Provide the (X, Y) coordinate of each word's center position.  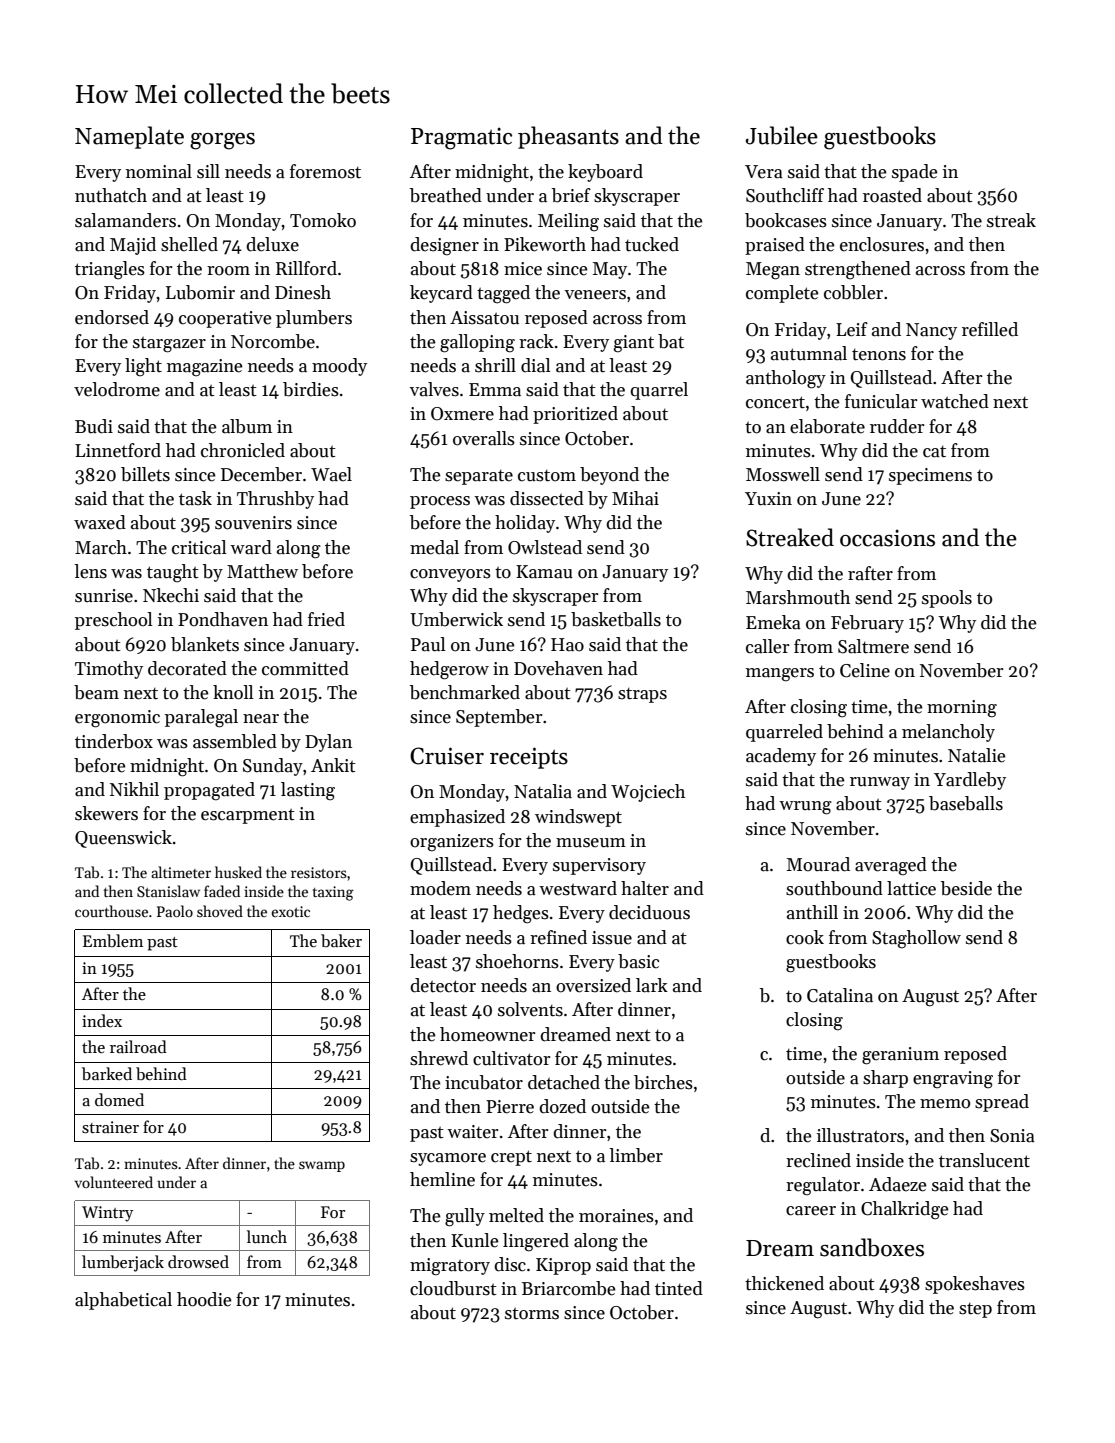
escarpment (248, 816)
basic (638, 961)
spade (915, 173)
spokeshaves (975, 1285)
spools (947, 599)
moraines (616, 1216)
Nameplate (129, 137)
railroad (138, 1046)
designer (444, 246)
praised (775, 246)
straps (642, 695)
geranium (900, 1056)
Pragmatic (461, 138)
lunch (267, 1236)
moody (339, 367)
